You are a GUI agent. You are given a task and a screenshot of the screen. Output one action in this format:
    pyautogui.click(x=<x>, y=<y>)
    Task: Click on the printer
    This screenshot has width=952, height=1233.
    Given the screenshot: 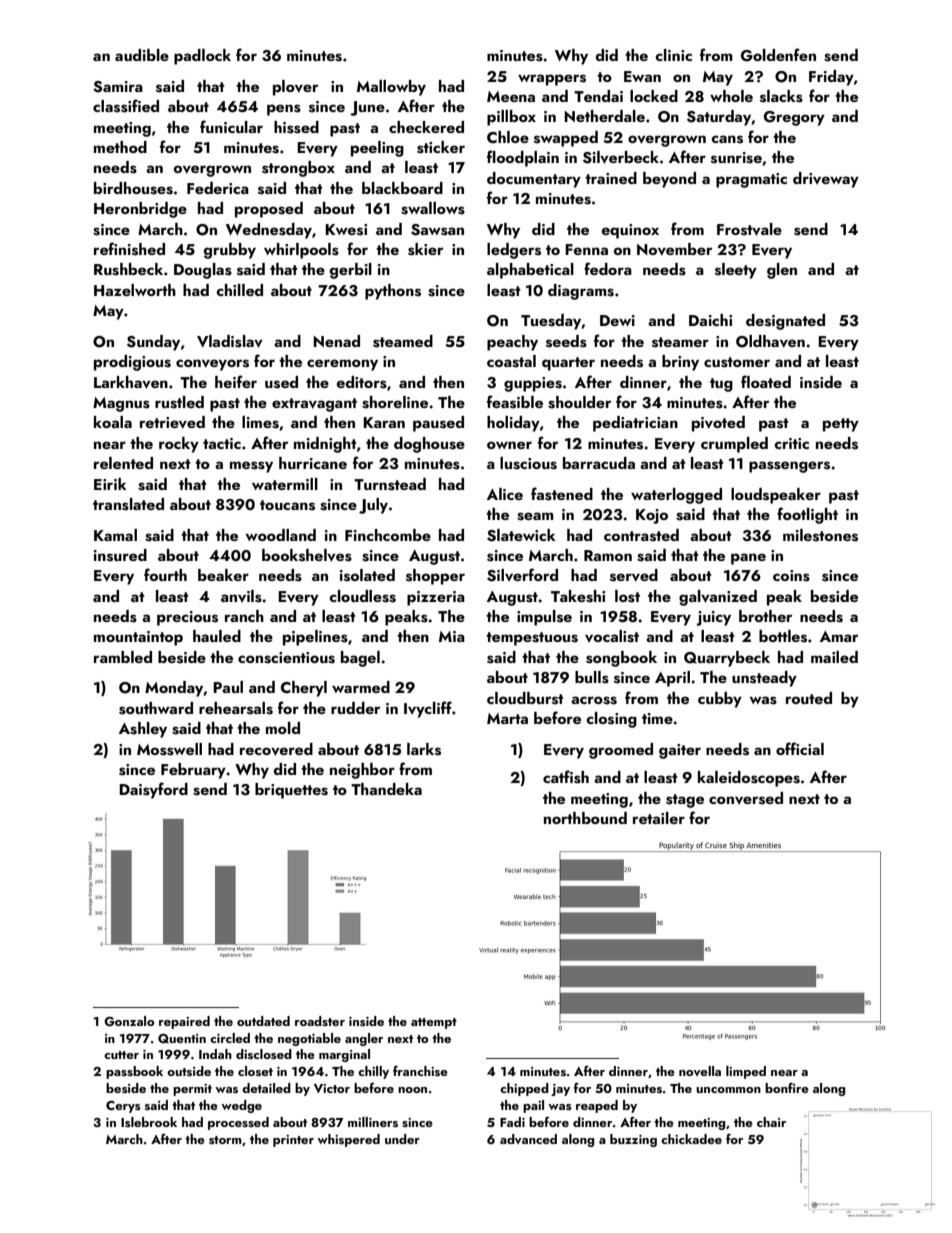 What is the action you would take?
    pyautogui.click(x=293, y=1141)
